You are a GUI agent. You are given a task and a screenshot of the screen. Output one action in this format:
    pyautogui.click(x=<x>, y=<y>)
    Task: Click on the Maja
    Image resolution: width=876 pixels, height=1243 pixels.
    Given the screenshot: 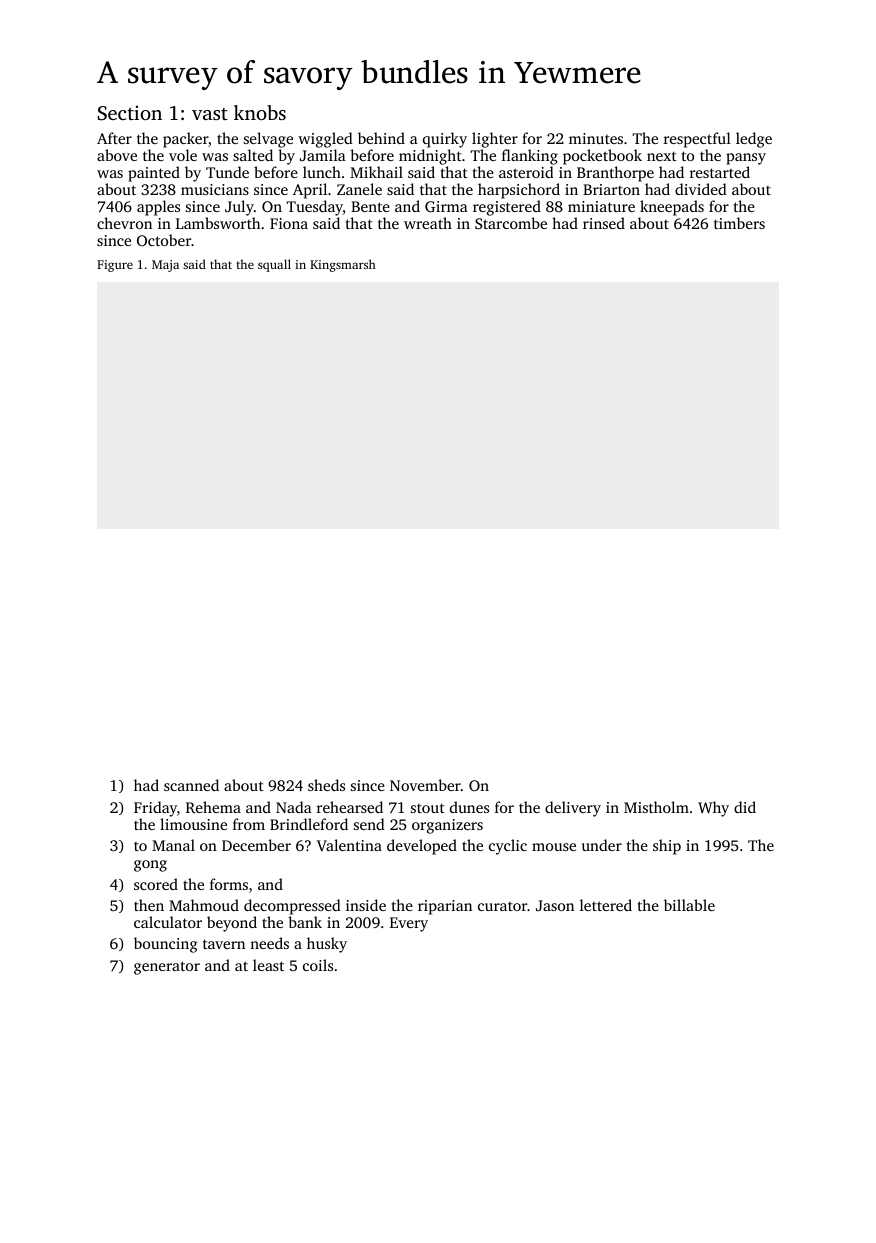 What is the action you would take?
    pyautogui.click(x=165, y=266)
